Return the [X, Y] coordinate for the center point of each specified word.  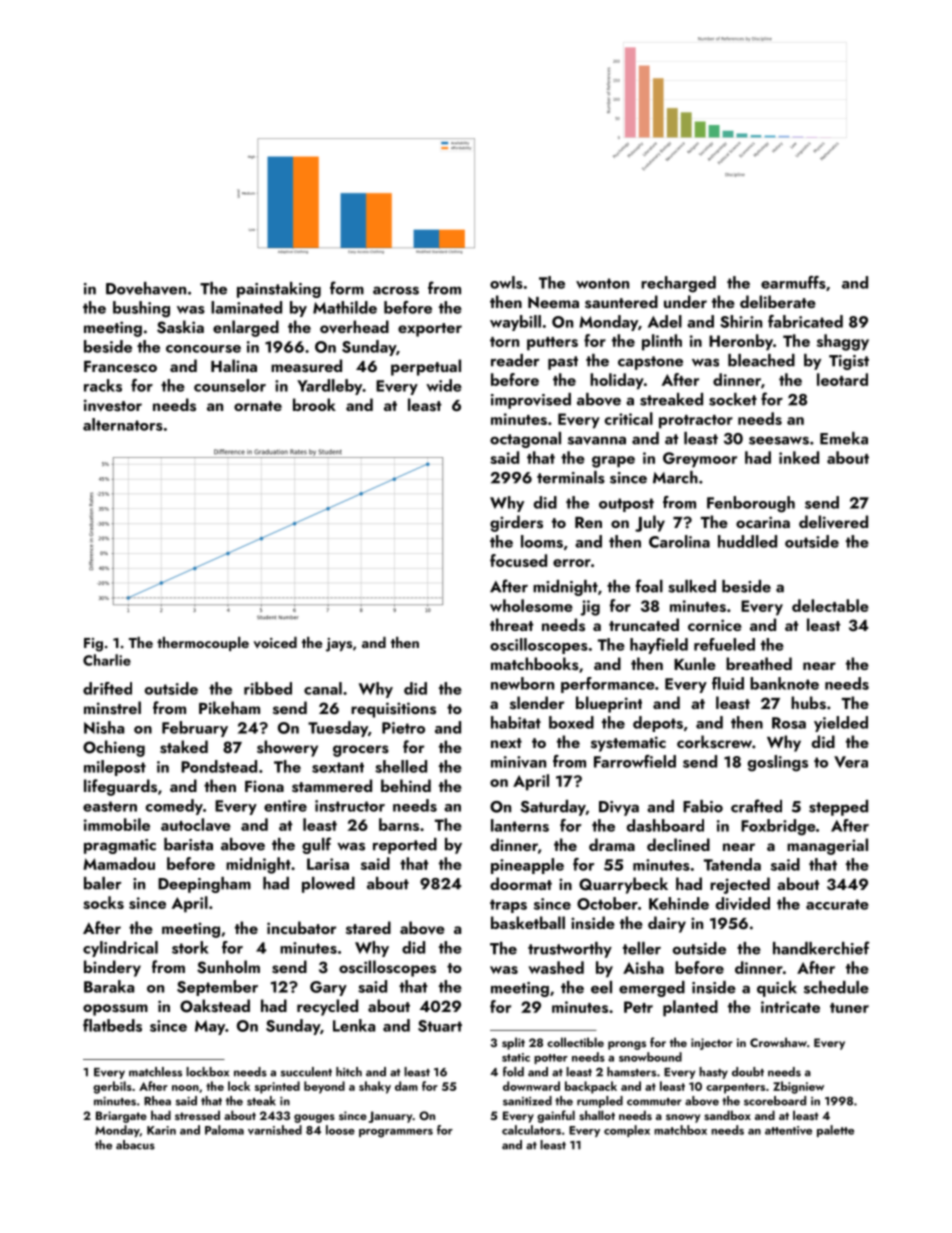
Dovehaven [146, 288]
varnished [275, 1130]
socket [733, 399]
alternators [123, 424]
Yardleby [330, 387]
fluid [728, 683]
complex [627, 1131]
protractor [696, 422]
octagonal [525, 440]
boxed [571, 722]
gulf [316, 845]
